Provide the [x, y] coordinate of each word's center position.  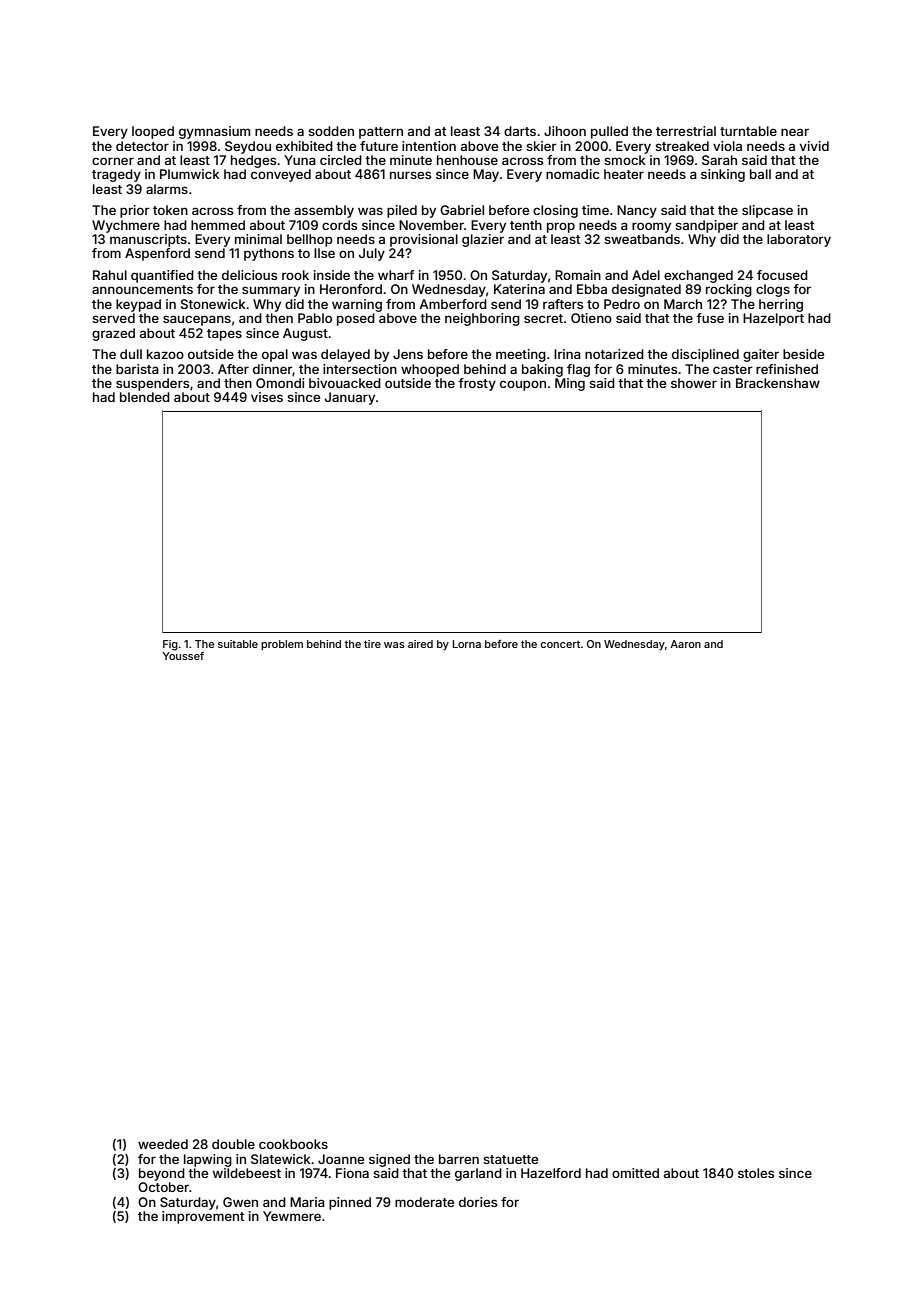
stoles [756, 1173]
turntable [748, 131]
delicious [249, 275]
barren [459, 1159]
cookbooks [293, 1144]
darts [520, 131]
